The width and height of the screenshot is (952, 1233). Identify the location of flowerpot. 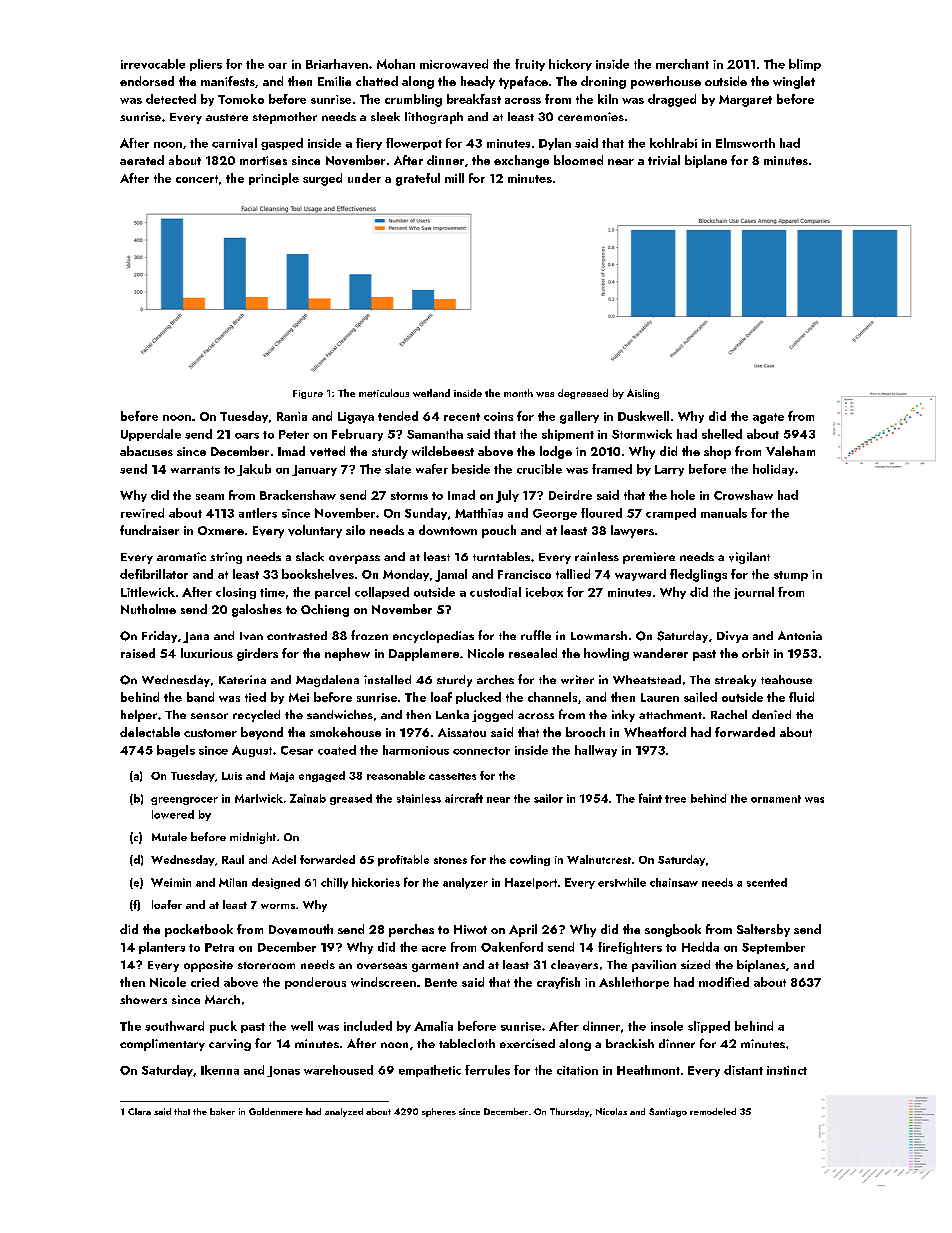
(414, 144).
